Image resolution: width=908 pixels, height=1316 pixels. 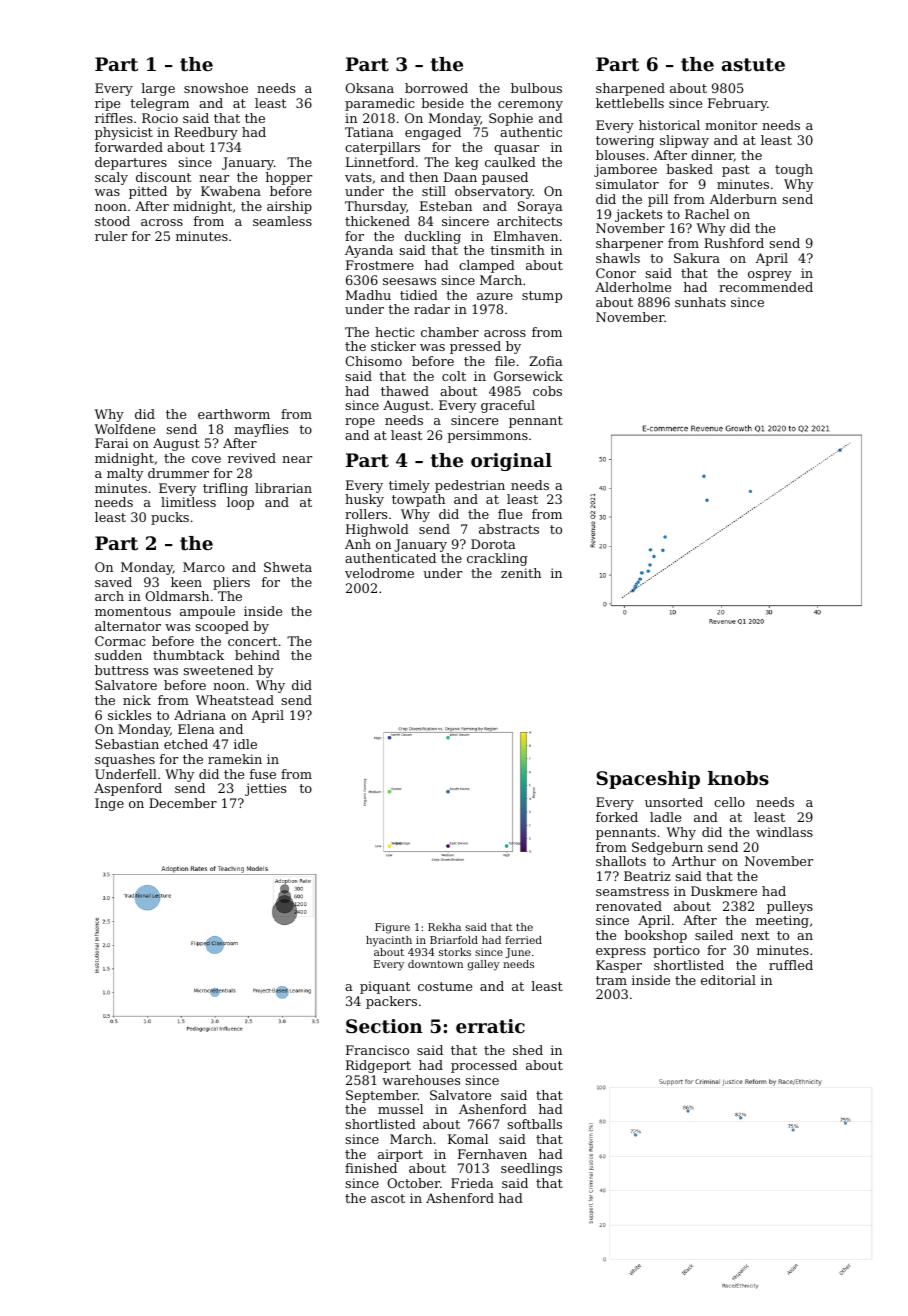 What do you see at coordinates (536, 88) in the page?
I see `bulbous` at bounding box center [536, 88].
